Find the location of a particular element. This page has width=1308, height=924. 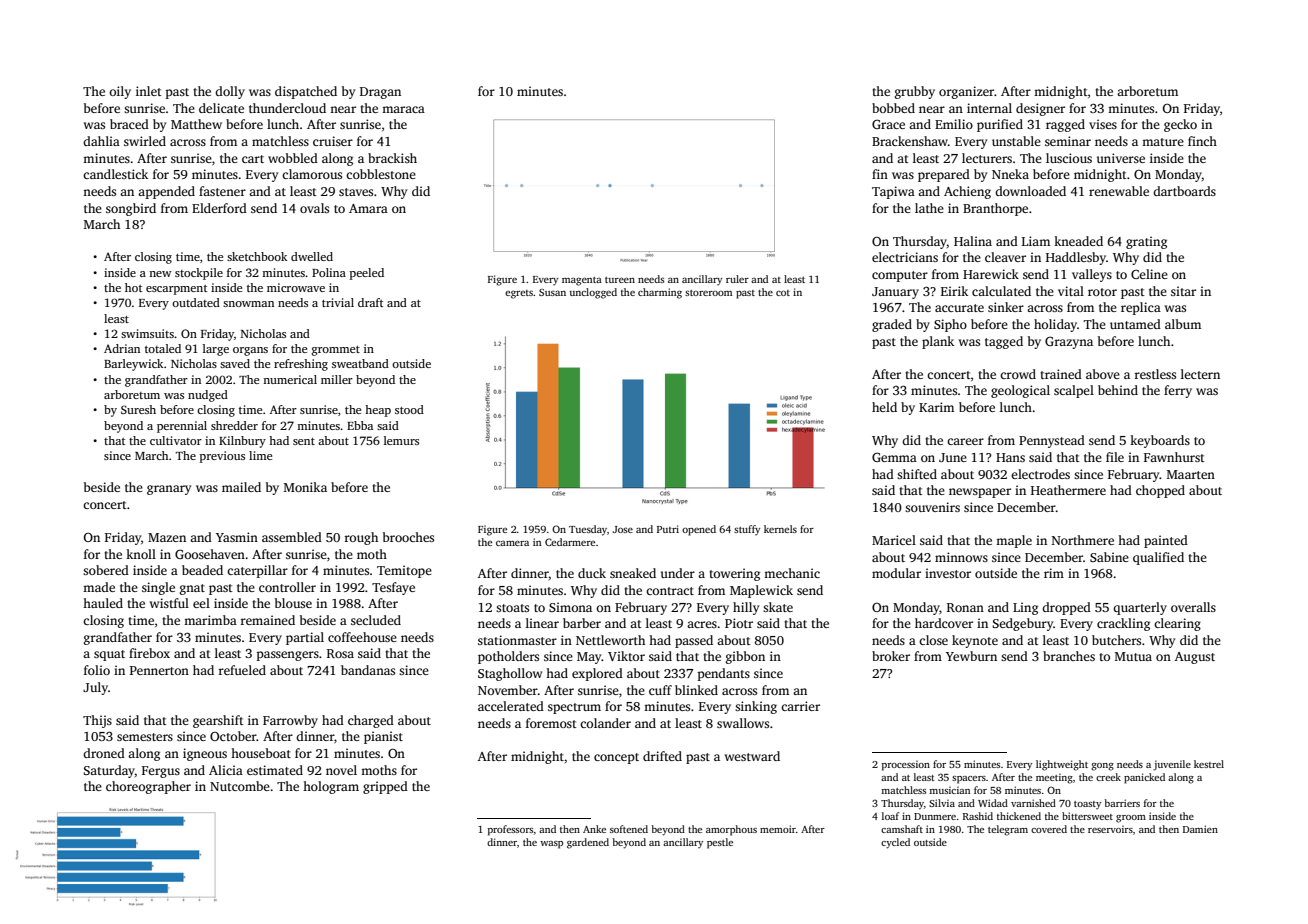

Monika is located at coordinates (305, 487).
